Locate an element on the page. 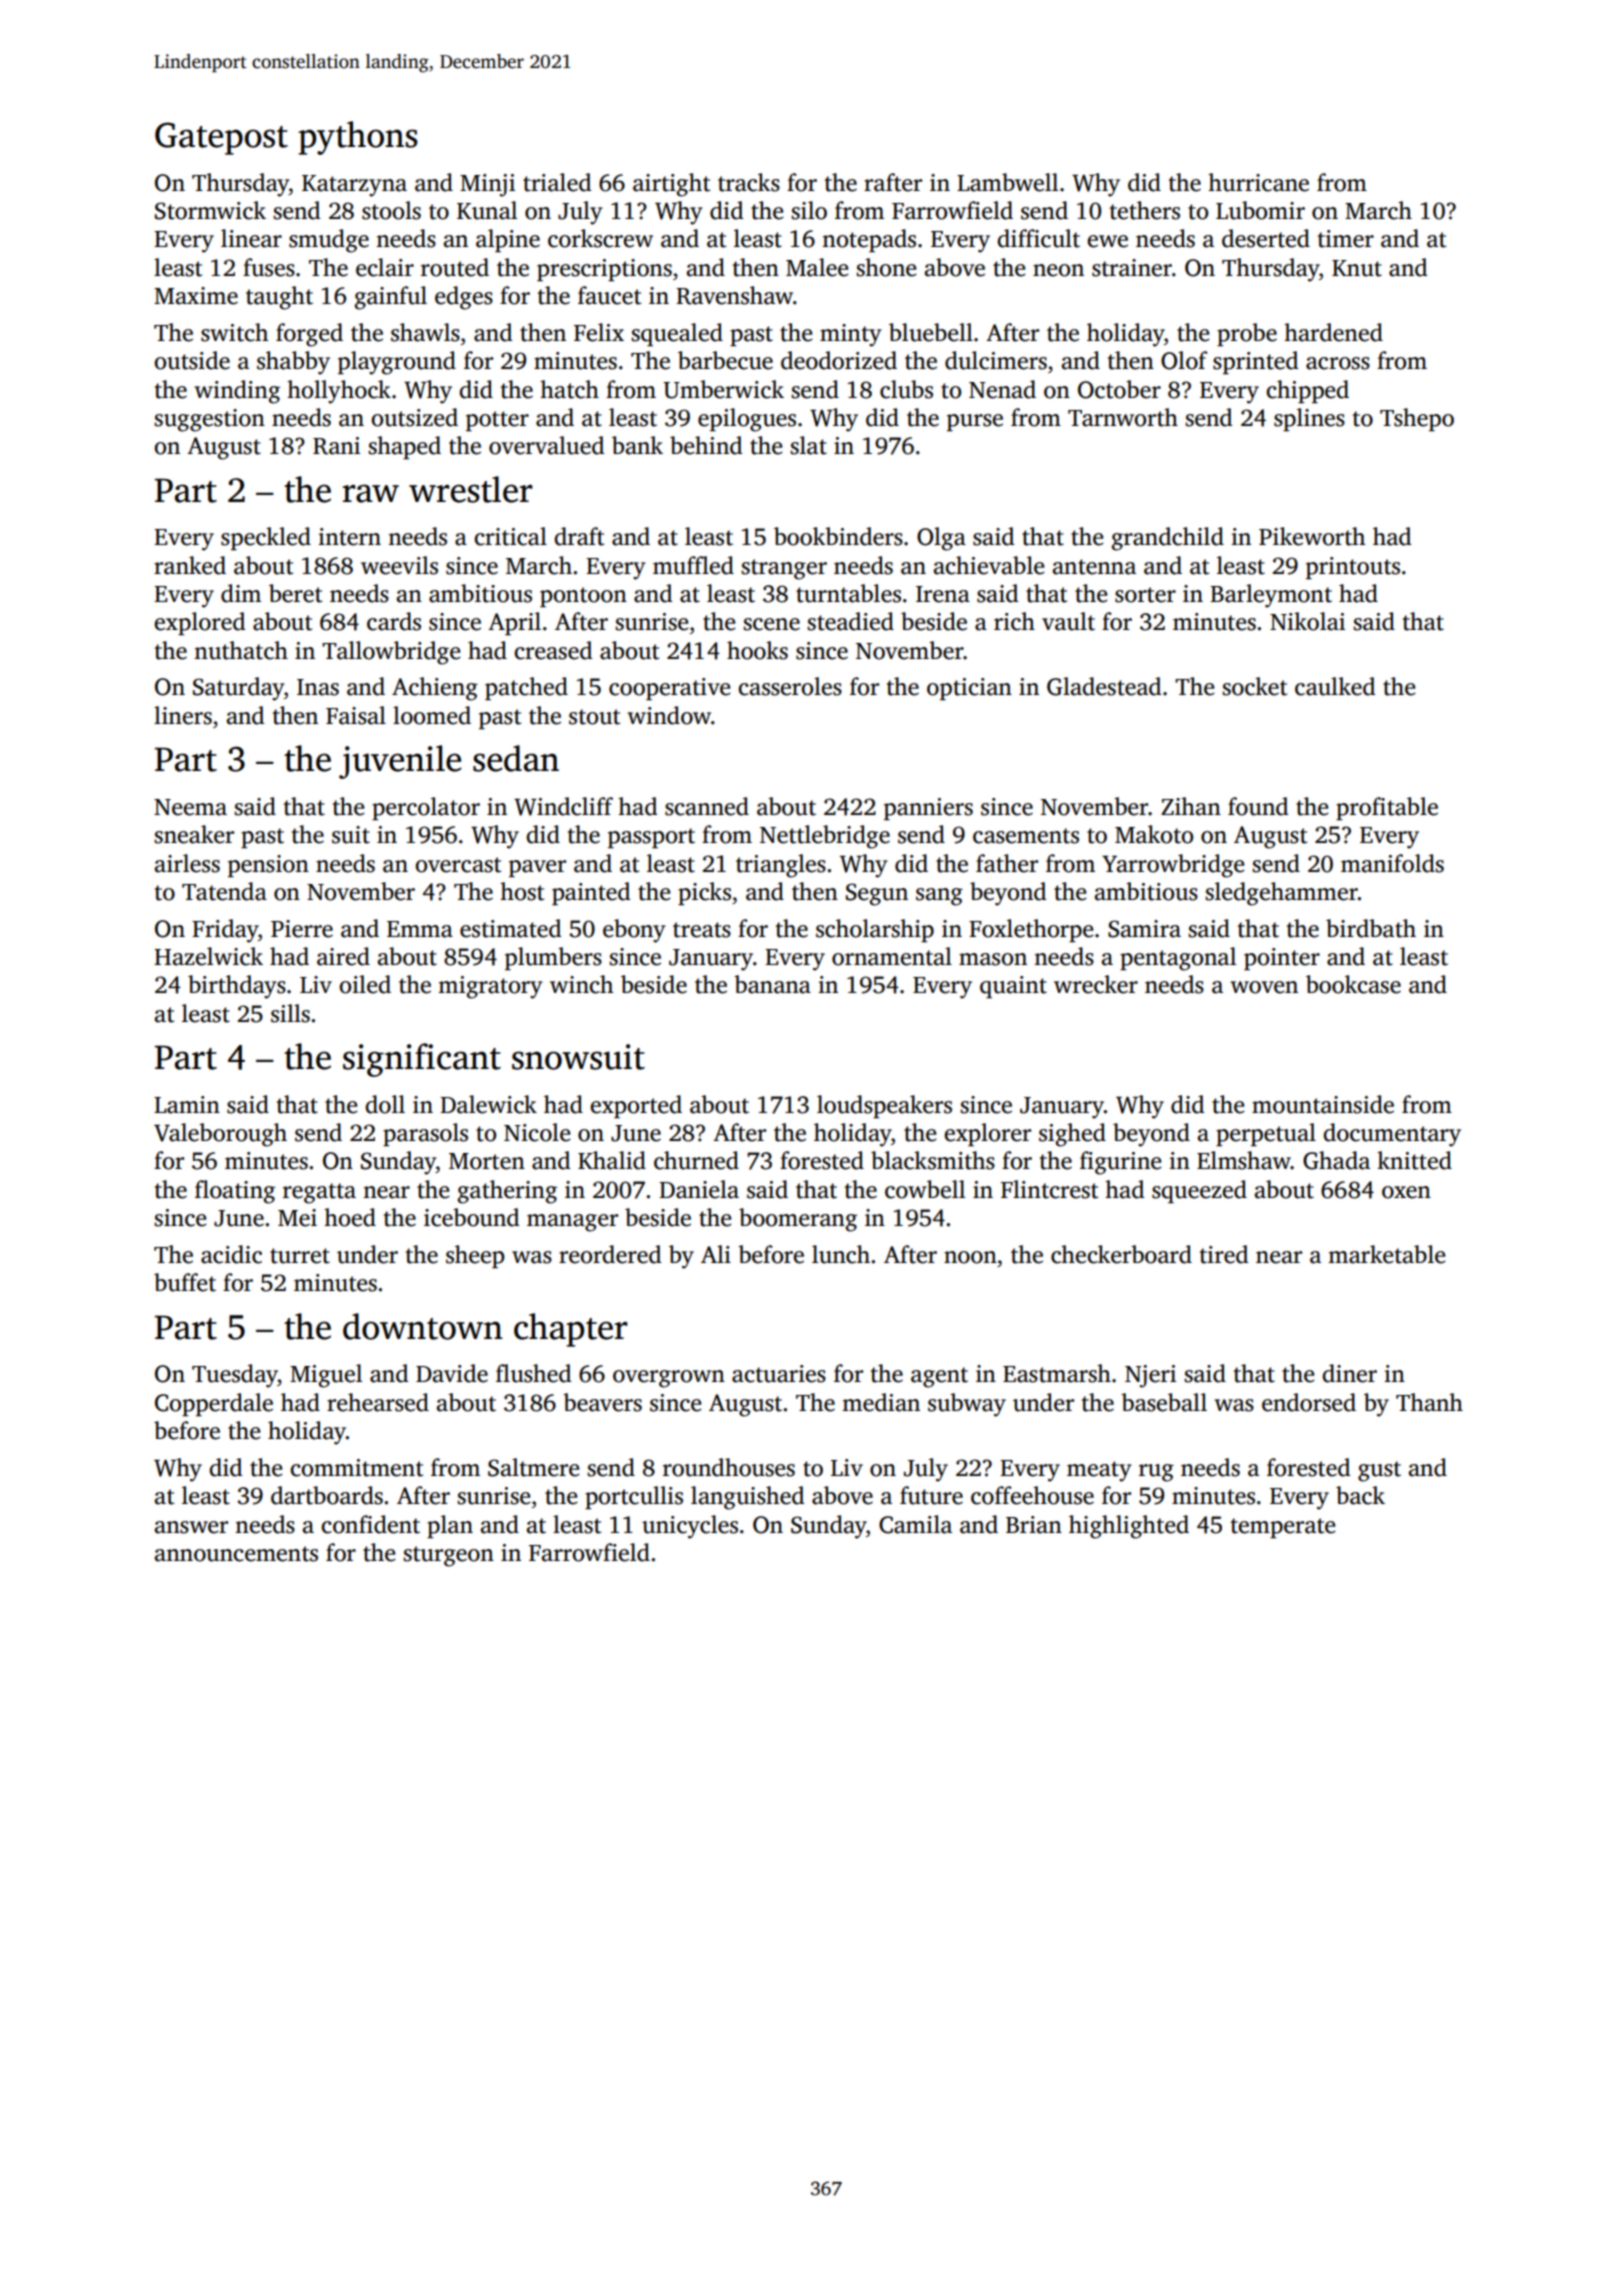  potter is located at coordinates (497, 421).
